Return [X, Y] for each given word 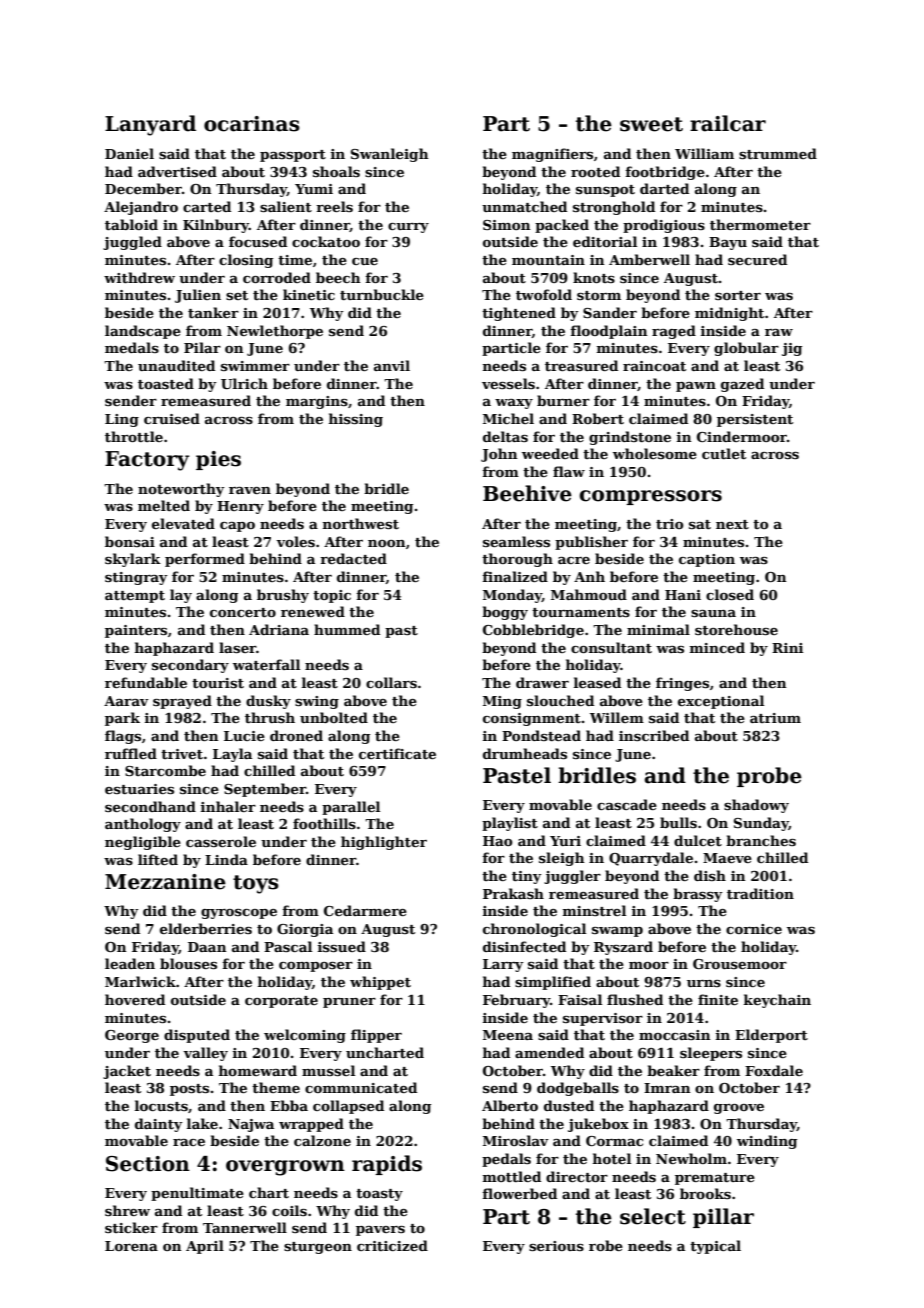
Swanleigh [390, 155]
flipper [376, 1036]
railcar [728, 123]
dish [710, 875]
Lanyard [150, 125]
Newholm [691, 1158]
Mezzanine [165, 882]
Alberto [510, 1105]
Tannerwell [245, 1227]
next [732, 524]
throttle [134, 436]
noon [387, 543]
